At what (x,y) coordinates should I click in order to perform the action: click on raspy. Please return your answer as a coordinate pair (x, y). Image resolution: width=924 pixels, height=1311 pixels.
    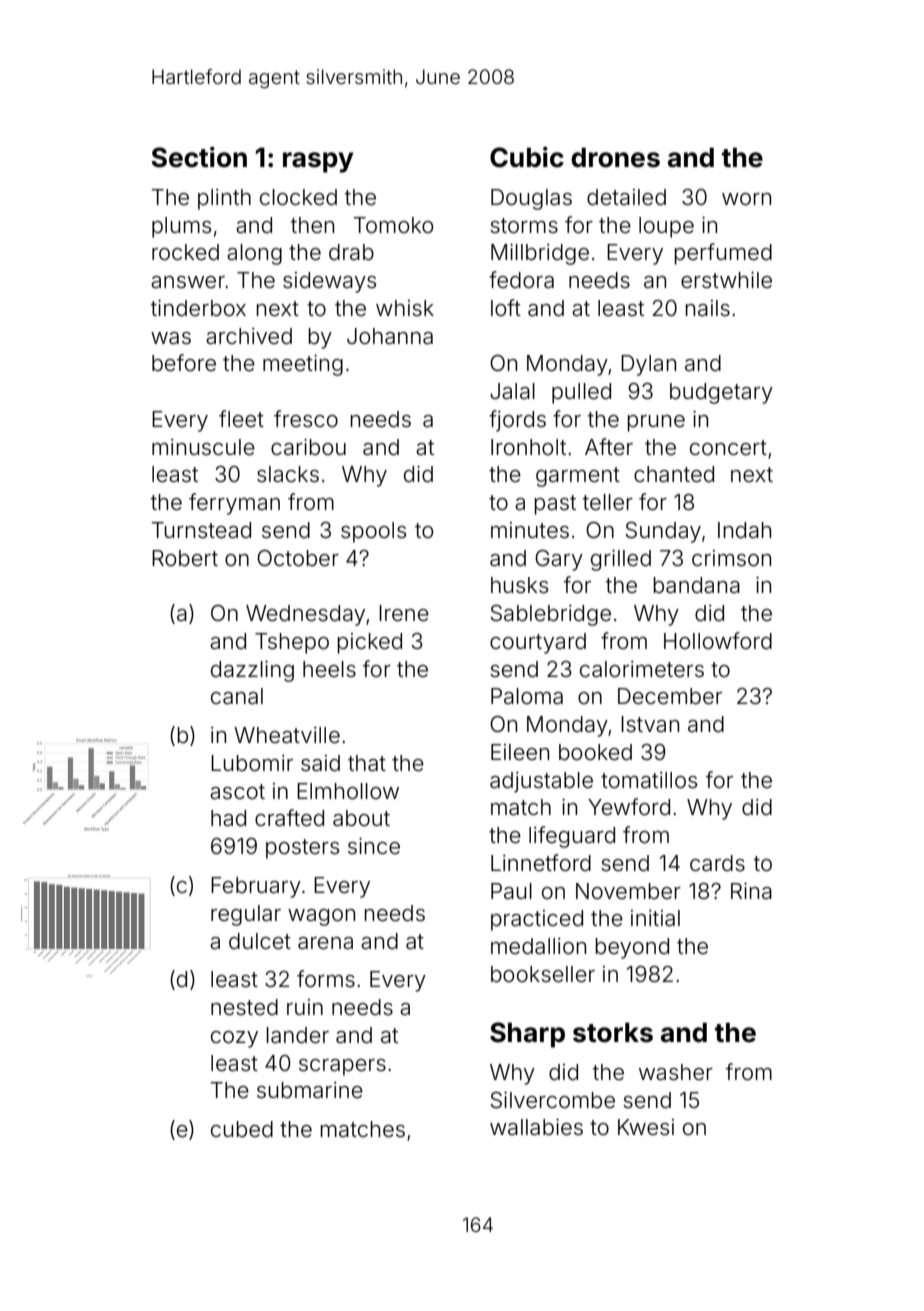
    Looking at the image, I should click on (318, 162).
